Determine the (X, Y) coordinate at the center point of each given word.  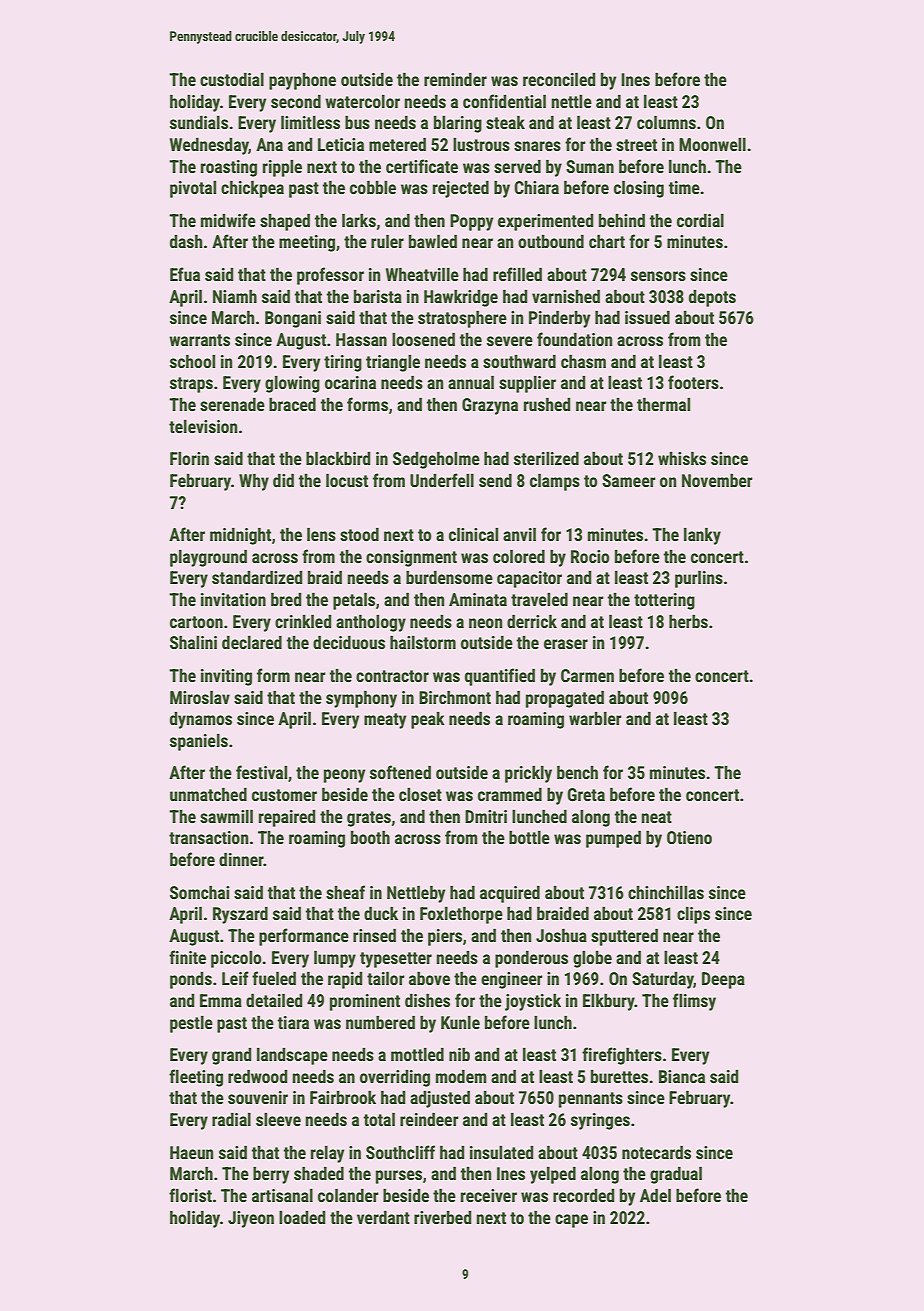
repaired (287, 818)
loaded (302, 1217)
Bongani (293, 319)
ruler (387, 241)
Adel (655, 1195)
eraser (566, 644)
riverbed (443, 1217)
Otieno (689, 837)
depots (712, 298)
